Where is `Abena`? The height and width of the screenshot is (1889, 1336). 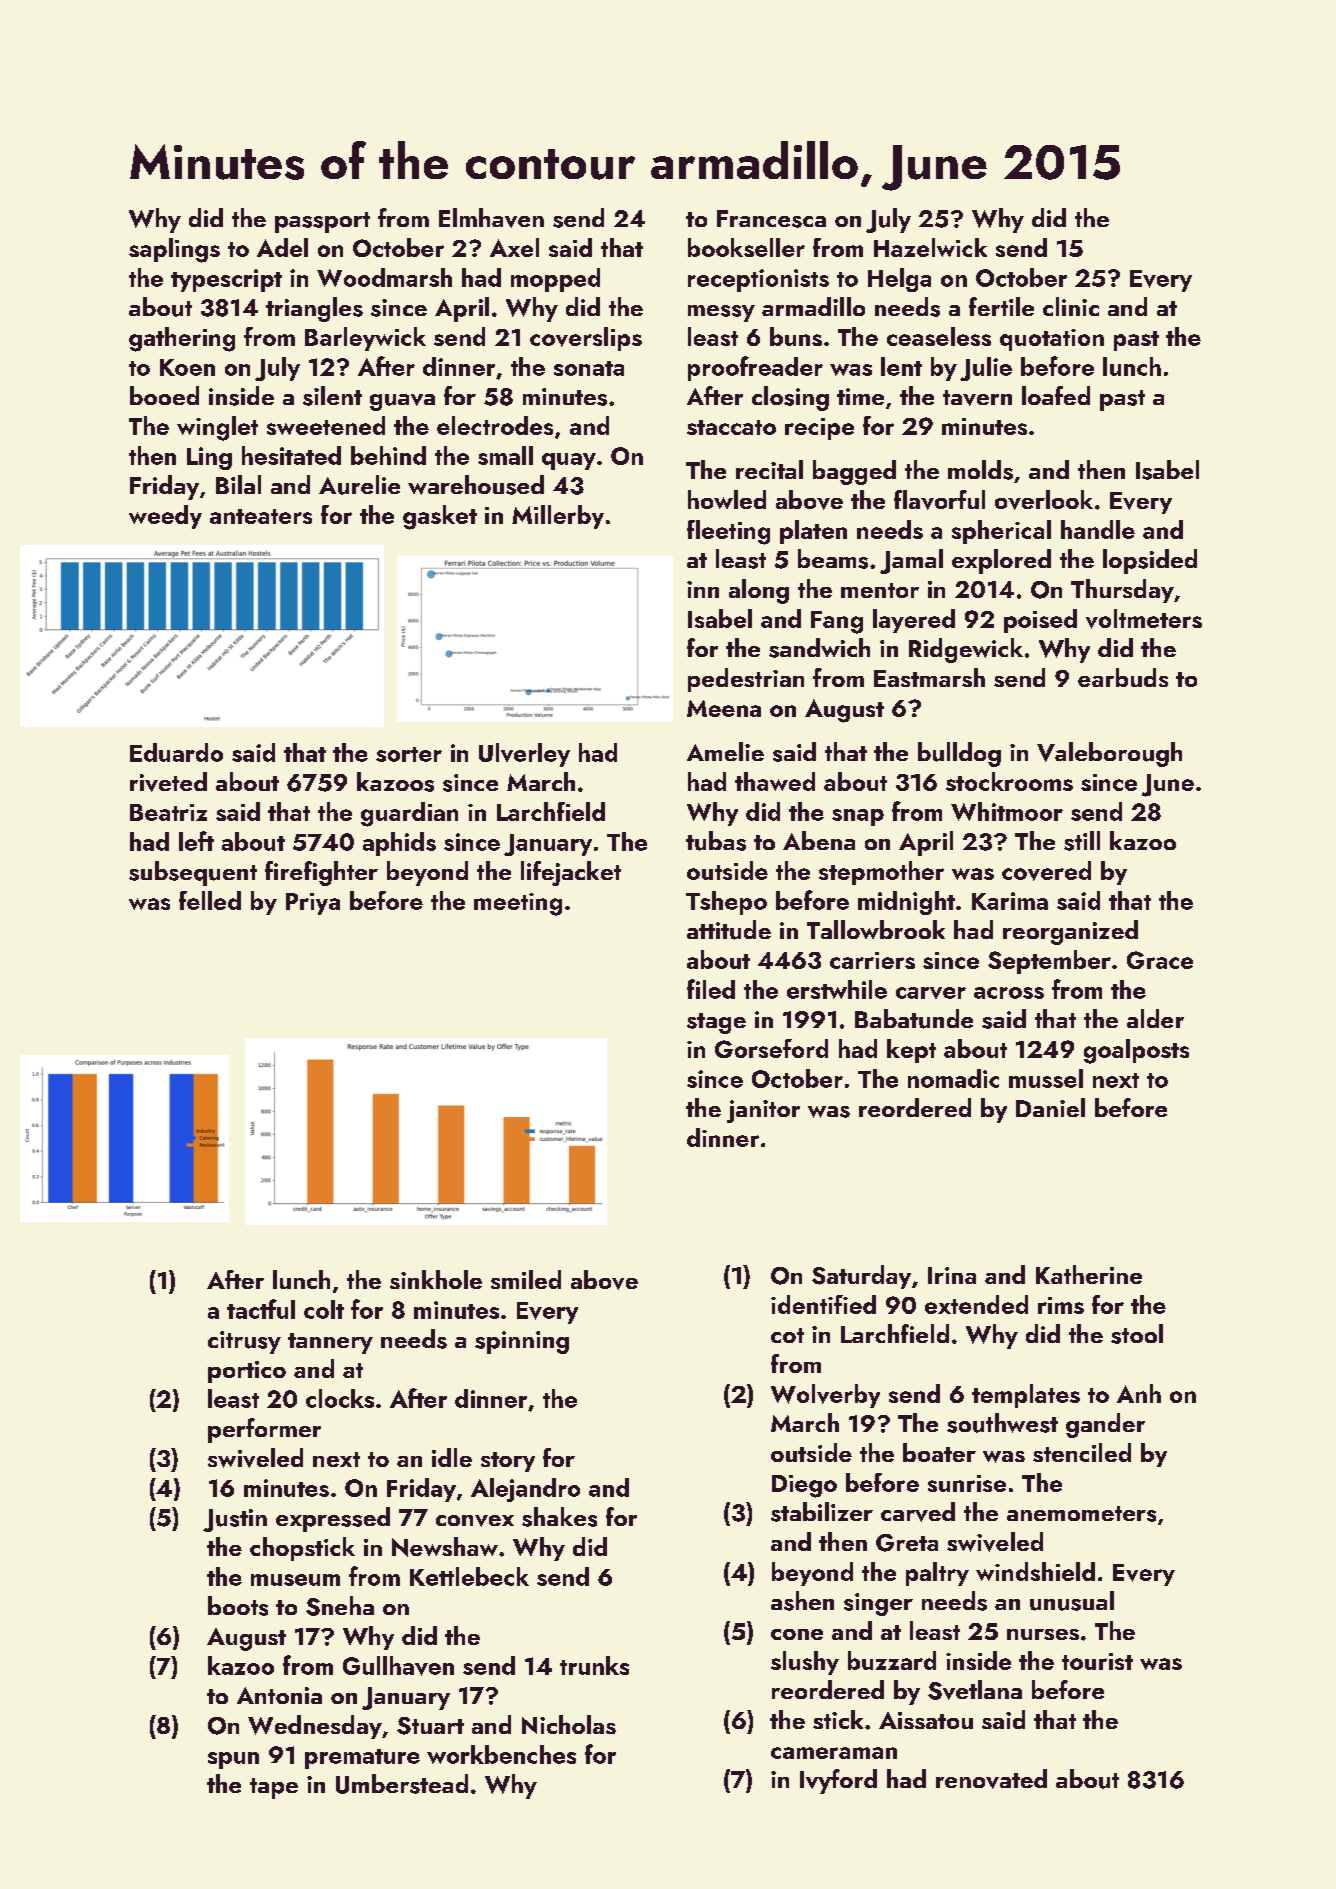 Abena is located at coordinates (819, 840).
